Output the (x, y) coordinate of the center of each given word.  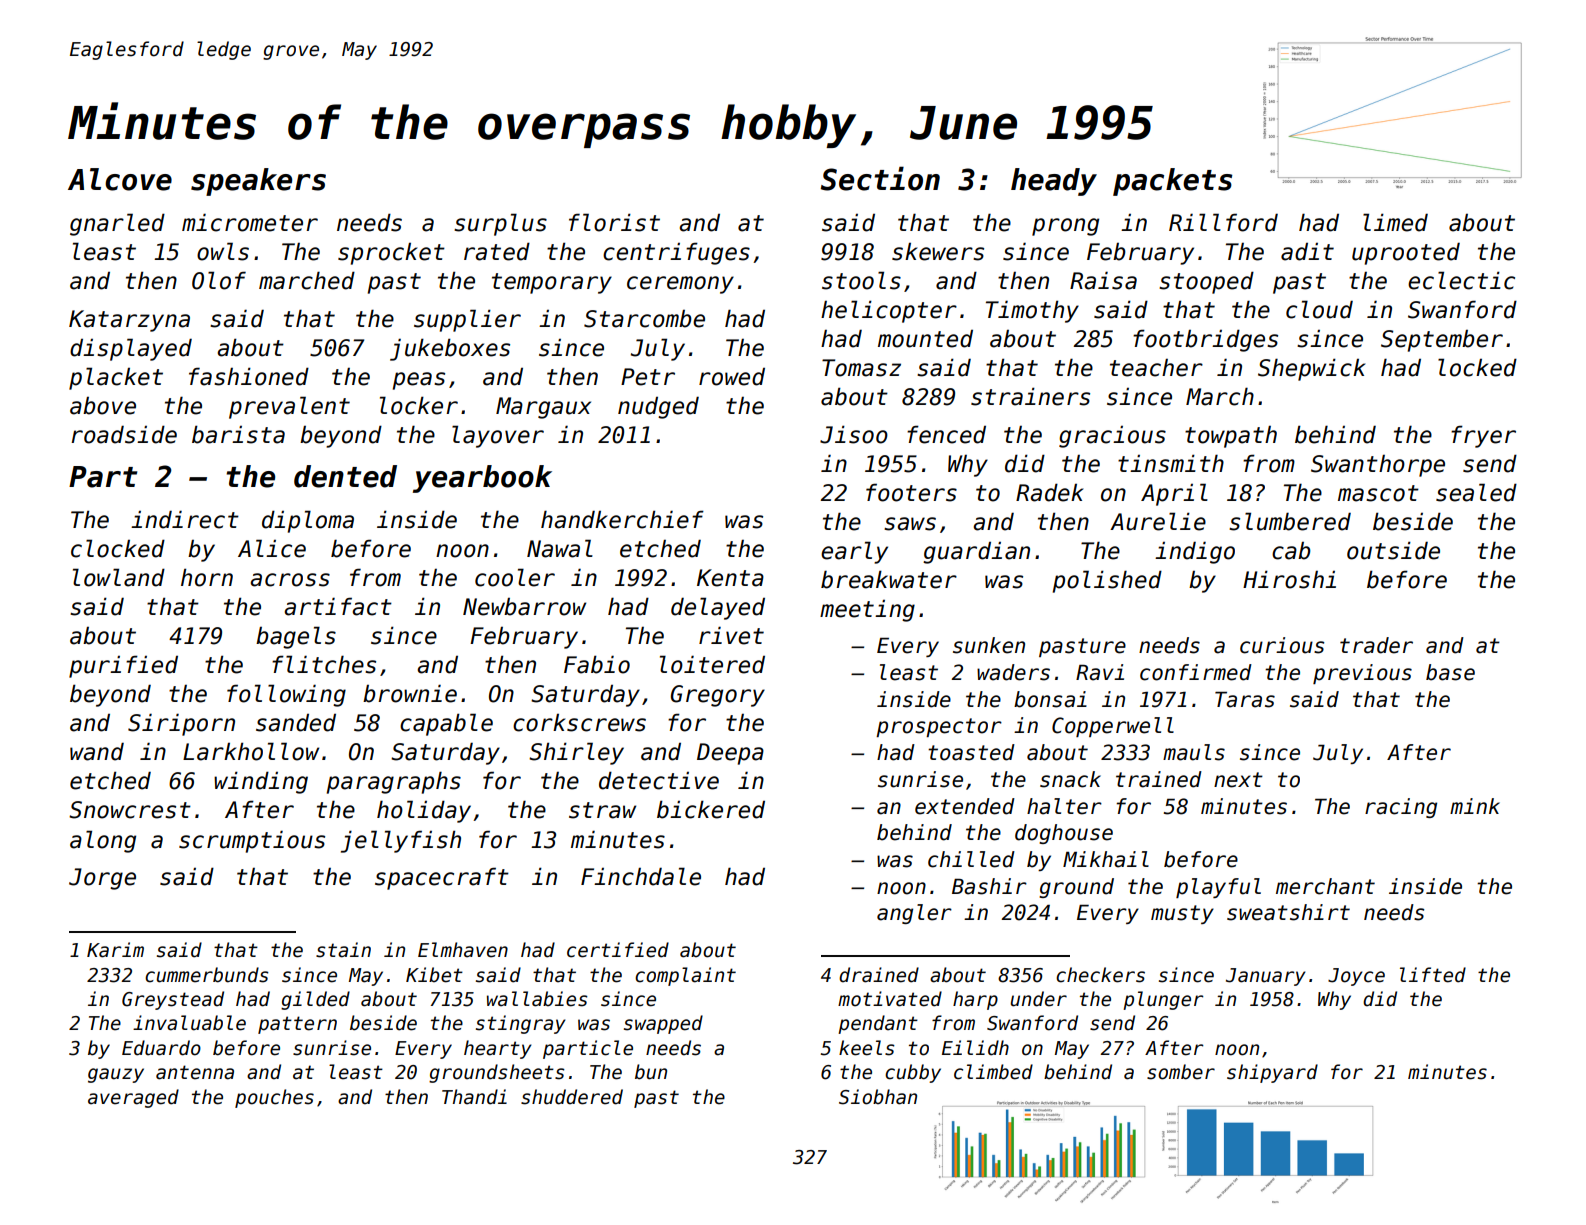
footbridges (1205, 340)
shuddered (572, 1097)
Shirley (576, 753)
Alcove (120, 179)
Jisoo (854, 434)
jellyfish (401, 841)
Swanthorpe (1378, 466)
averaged (133, 1098)
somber (1181, 1072)
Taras (1245, 699)
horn (207, 577)
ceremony (680, 285)
